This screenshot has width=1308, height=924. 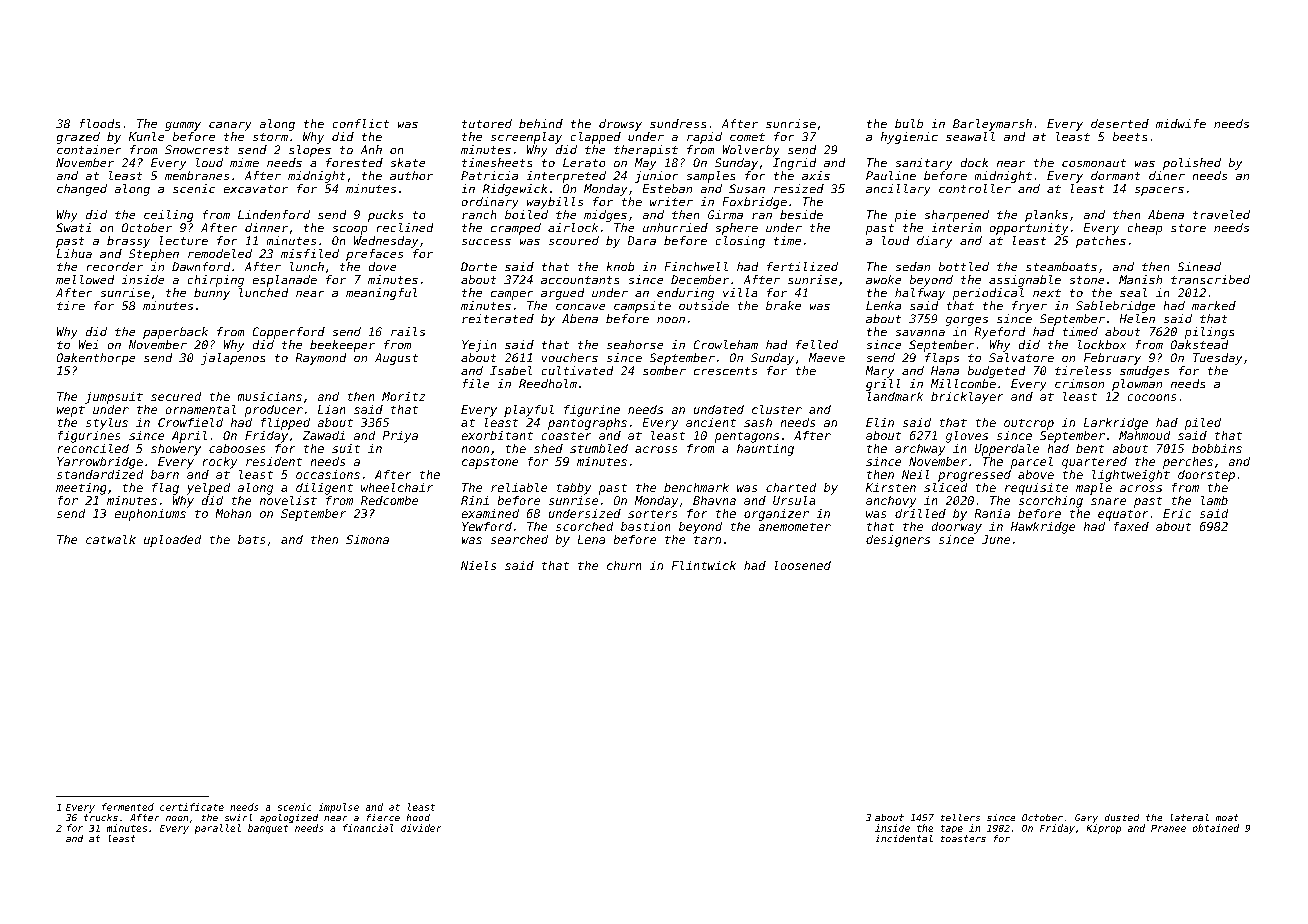 What do you see at coordinates (339, 808) in the screenshot?
I see `impulse` at bounding box center [339, 808].
